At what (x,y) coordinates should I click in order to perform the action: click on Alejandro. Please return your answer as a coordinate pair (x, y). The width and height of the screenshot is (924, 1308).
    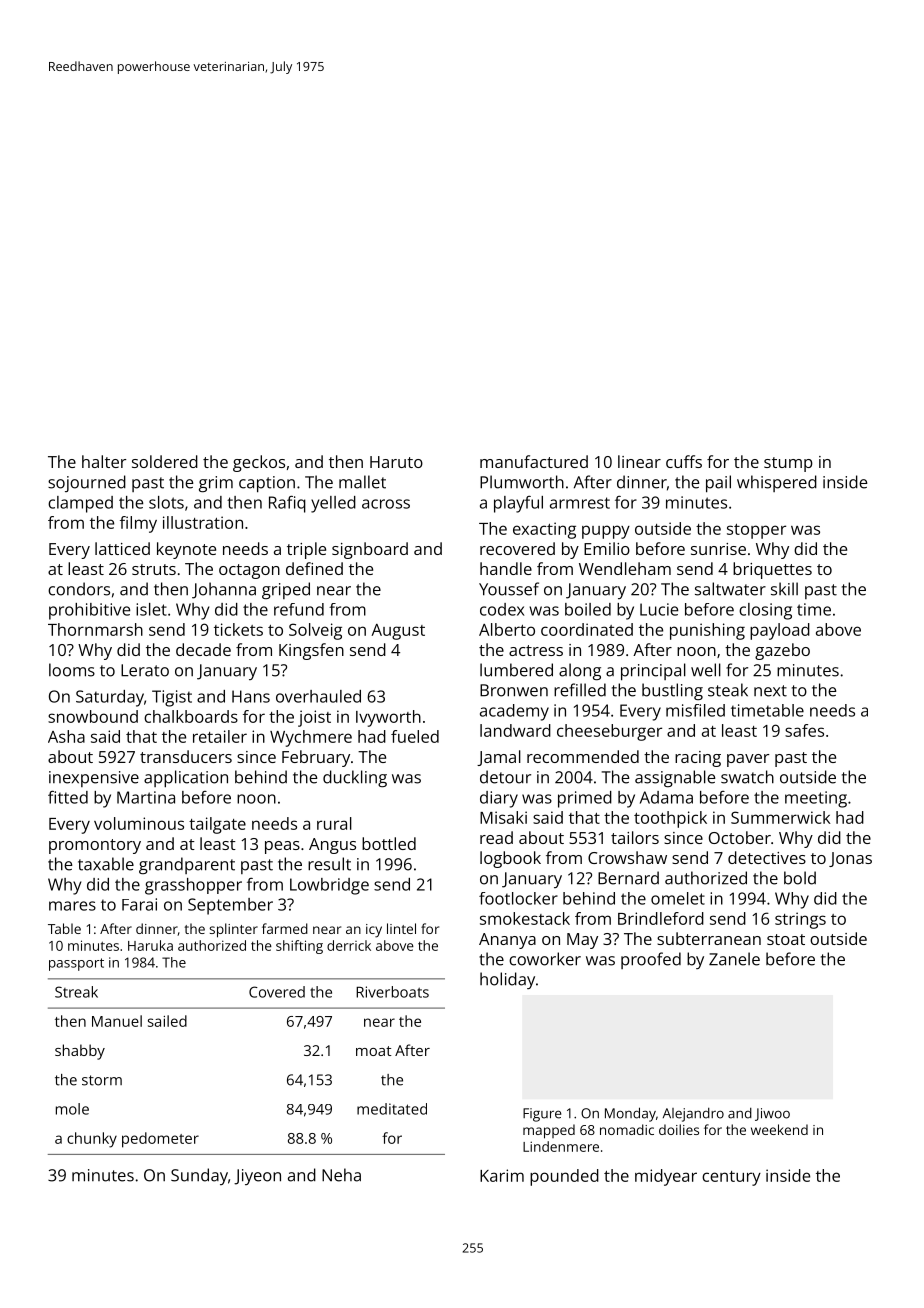
    Looking at the image, I should click on (693, 1115).
